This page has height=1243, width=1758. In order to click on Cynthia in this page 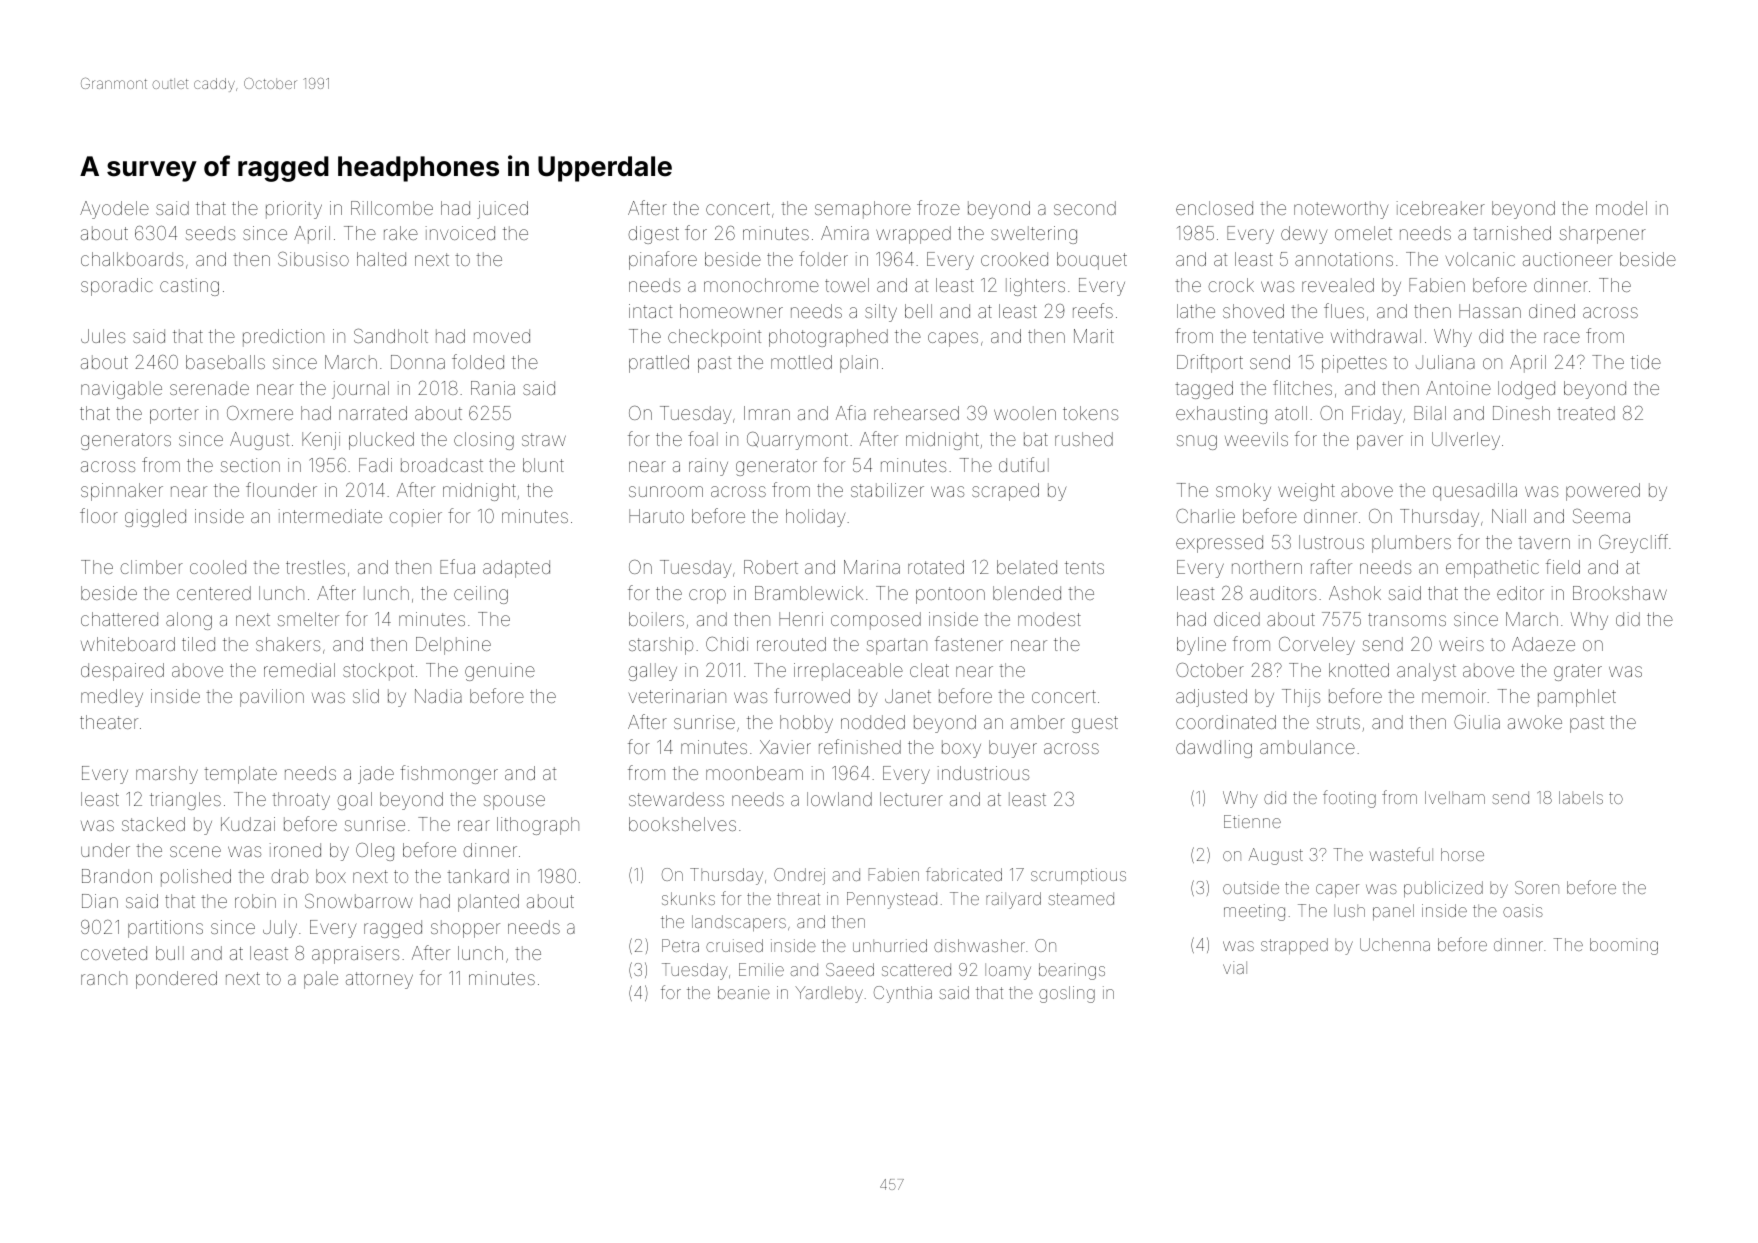, I will do `click(903, 994)`.
